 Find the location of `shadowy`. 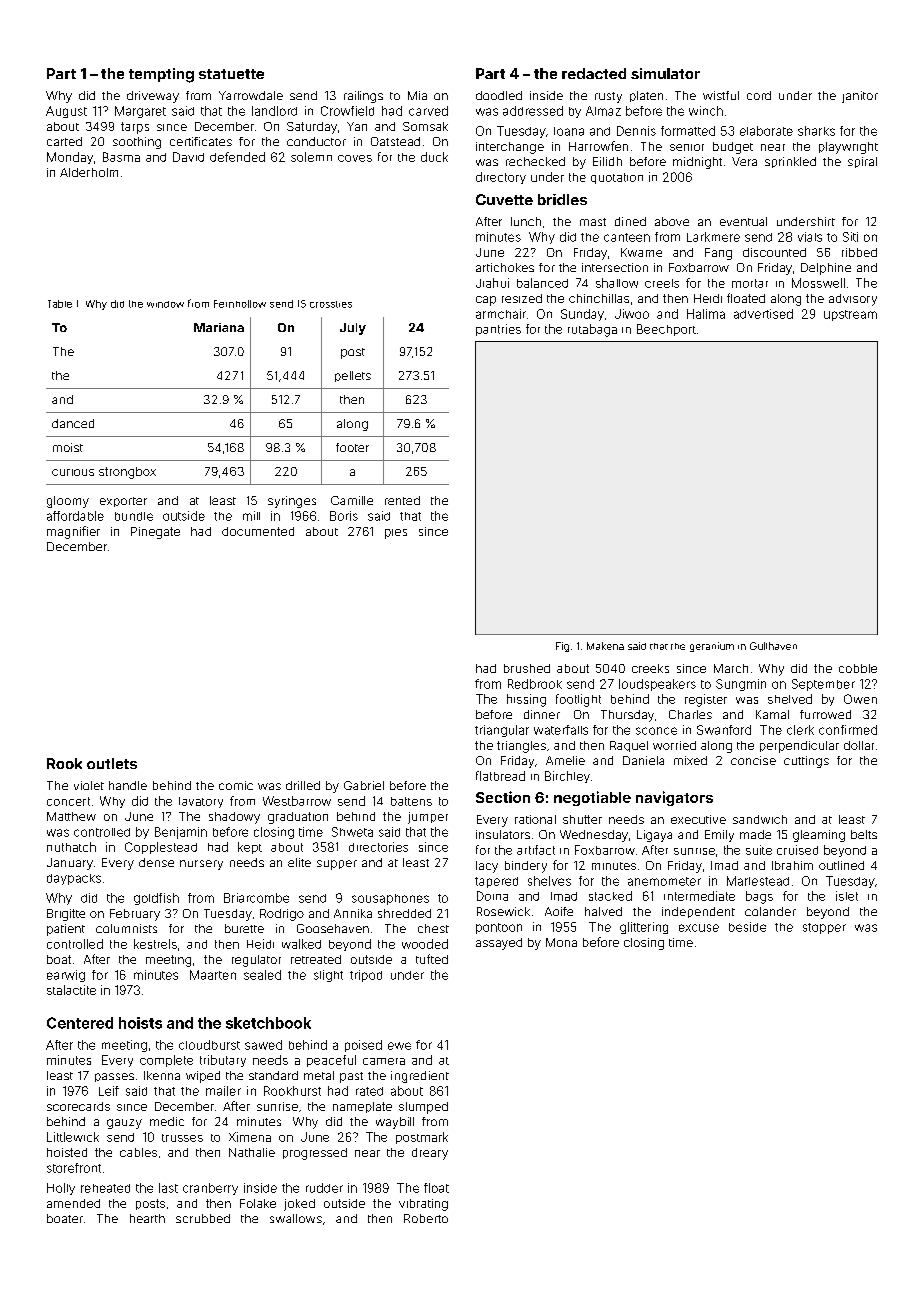

shadowy is located at coordinates (234, 818).
